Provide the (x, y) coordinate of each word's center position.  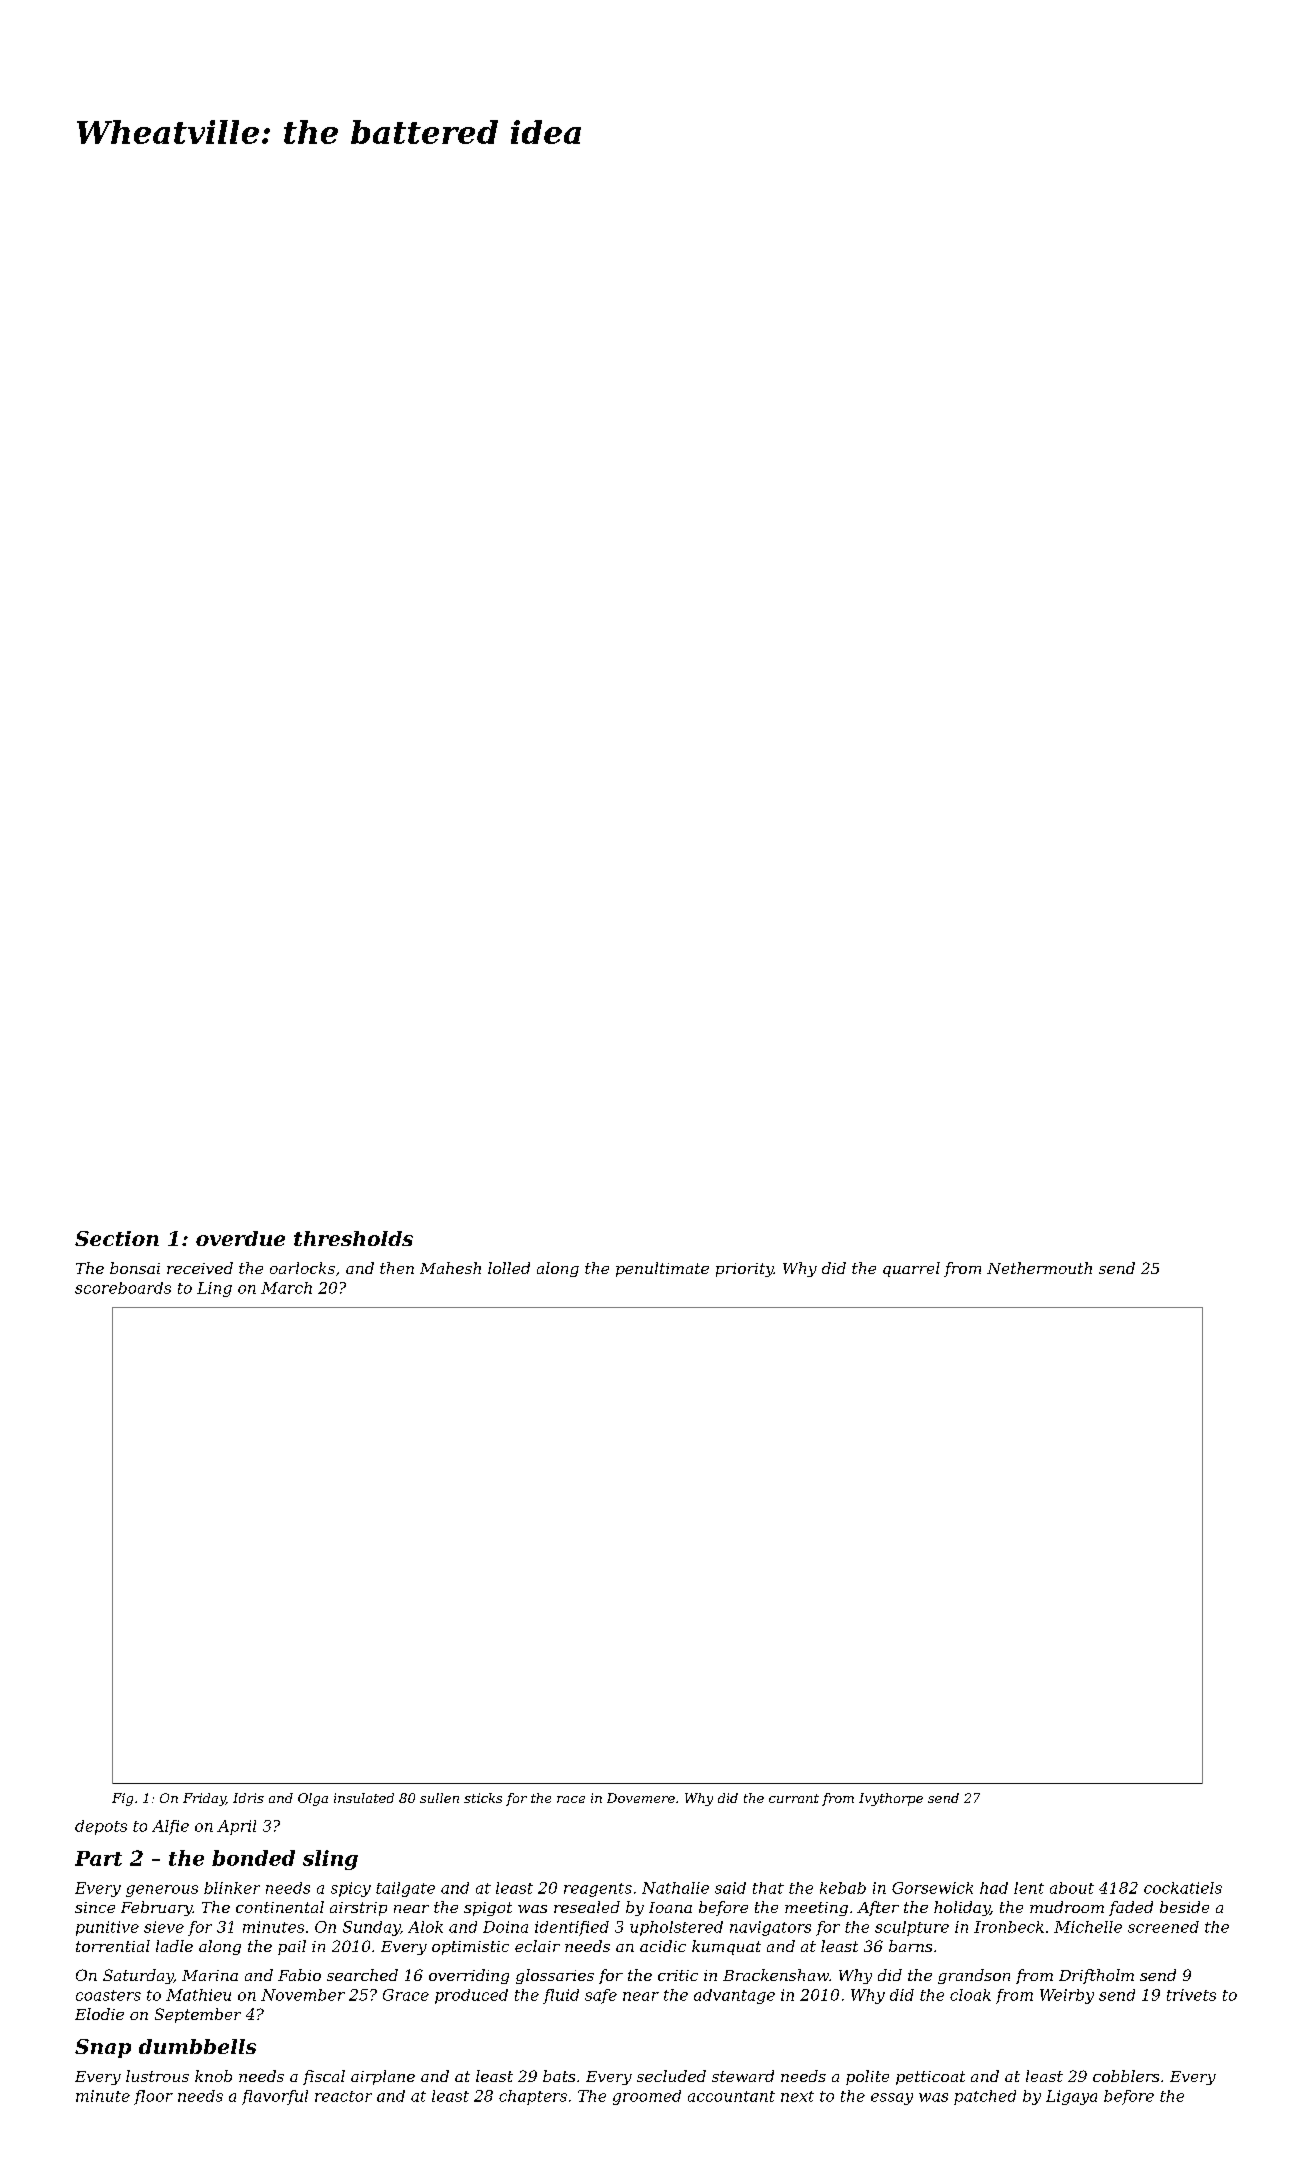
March (286, 1288)
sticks (483, 1798)
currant (794, 1798)
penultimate (662, 1269)
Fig (122, 1799)
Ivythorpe (891, 1799)
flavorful (275, 2097)
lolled (509, 1268)
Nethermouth (1039, 1268)
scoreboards (123, 1288)
